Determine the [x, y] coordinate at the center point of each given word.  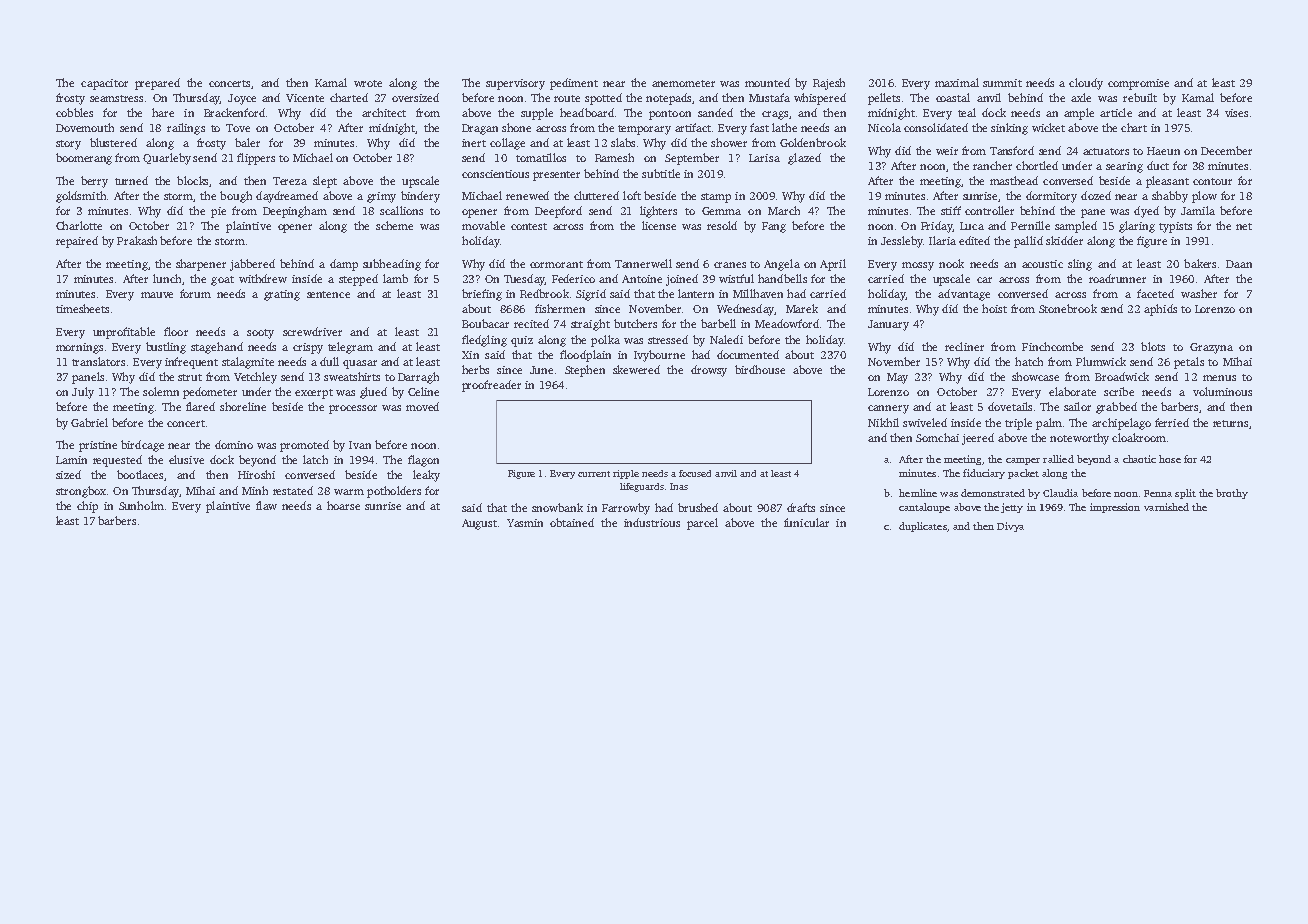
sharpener [201, 265]
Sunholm [141, 505]
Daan [1239, 264]
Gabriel [89, 422]
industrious [652, 522]
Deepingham [295, 212]
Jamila [1198, 210]
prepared [157, 84]
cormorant [556, 264]
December [1226, 150]
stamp [716, 198]
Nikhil [883, 422]
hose [1170, 459]
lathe [784, 127]
